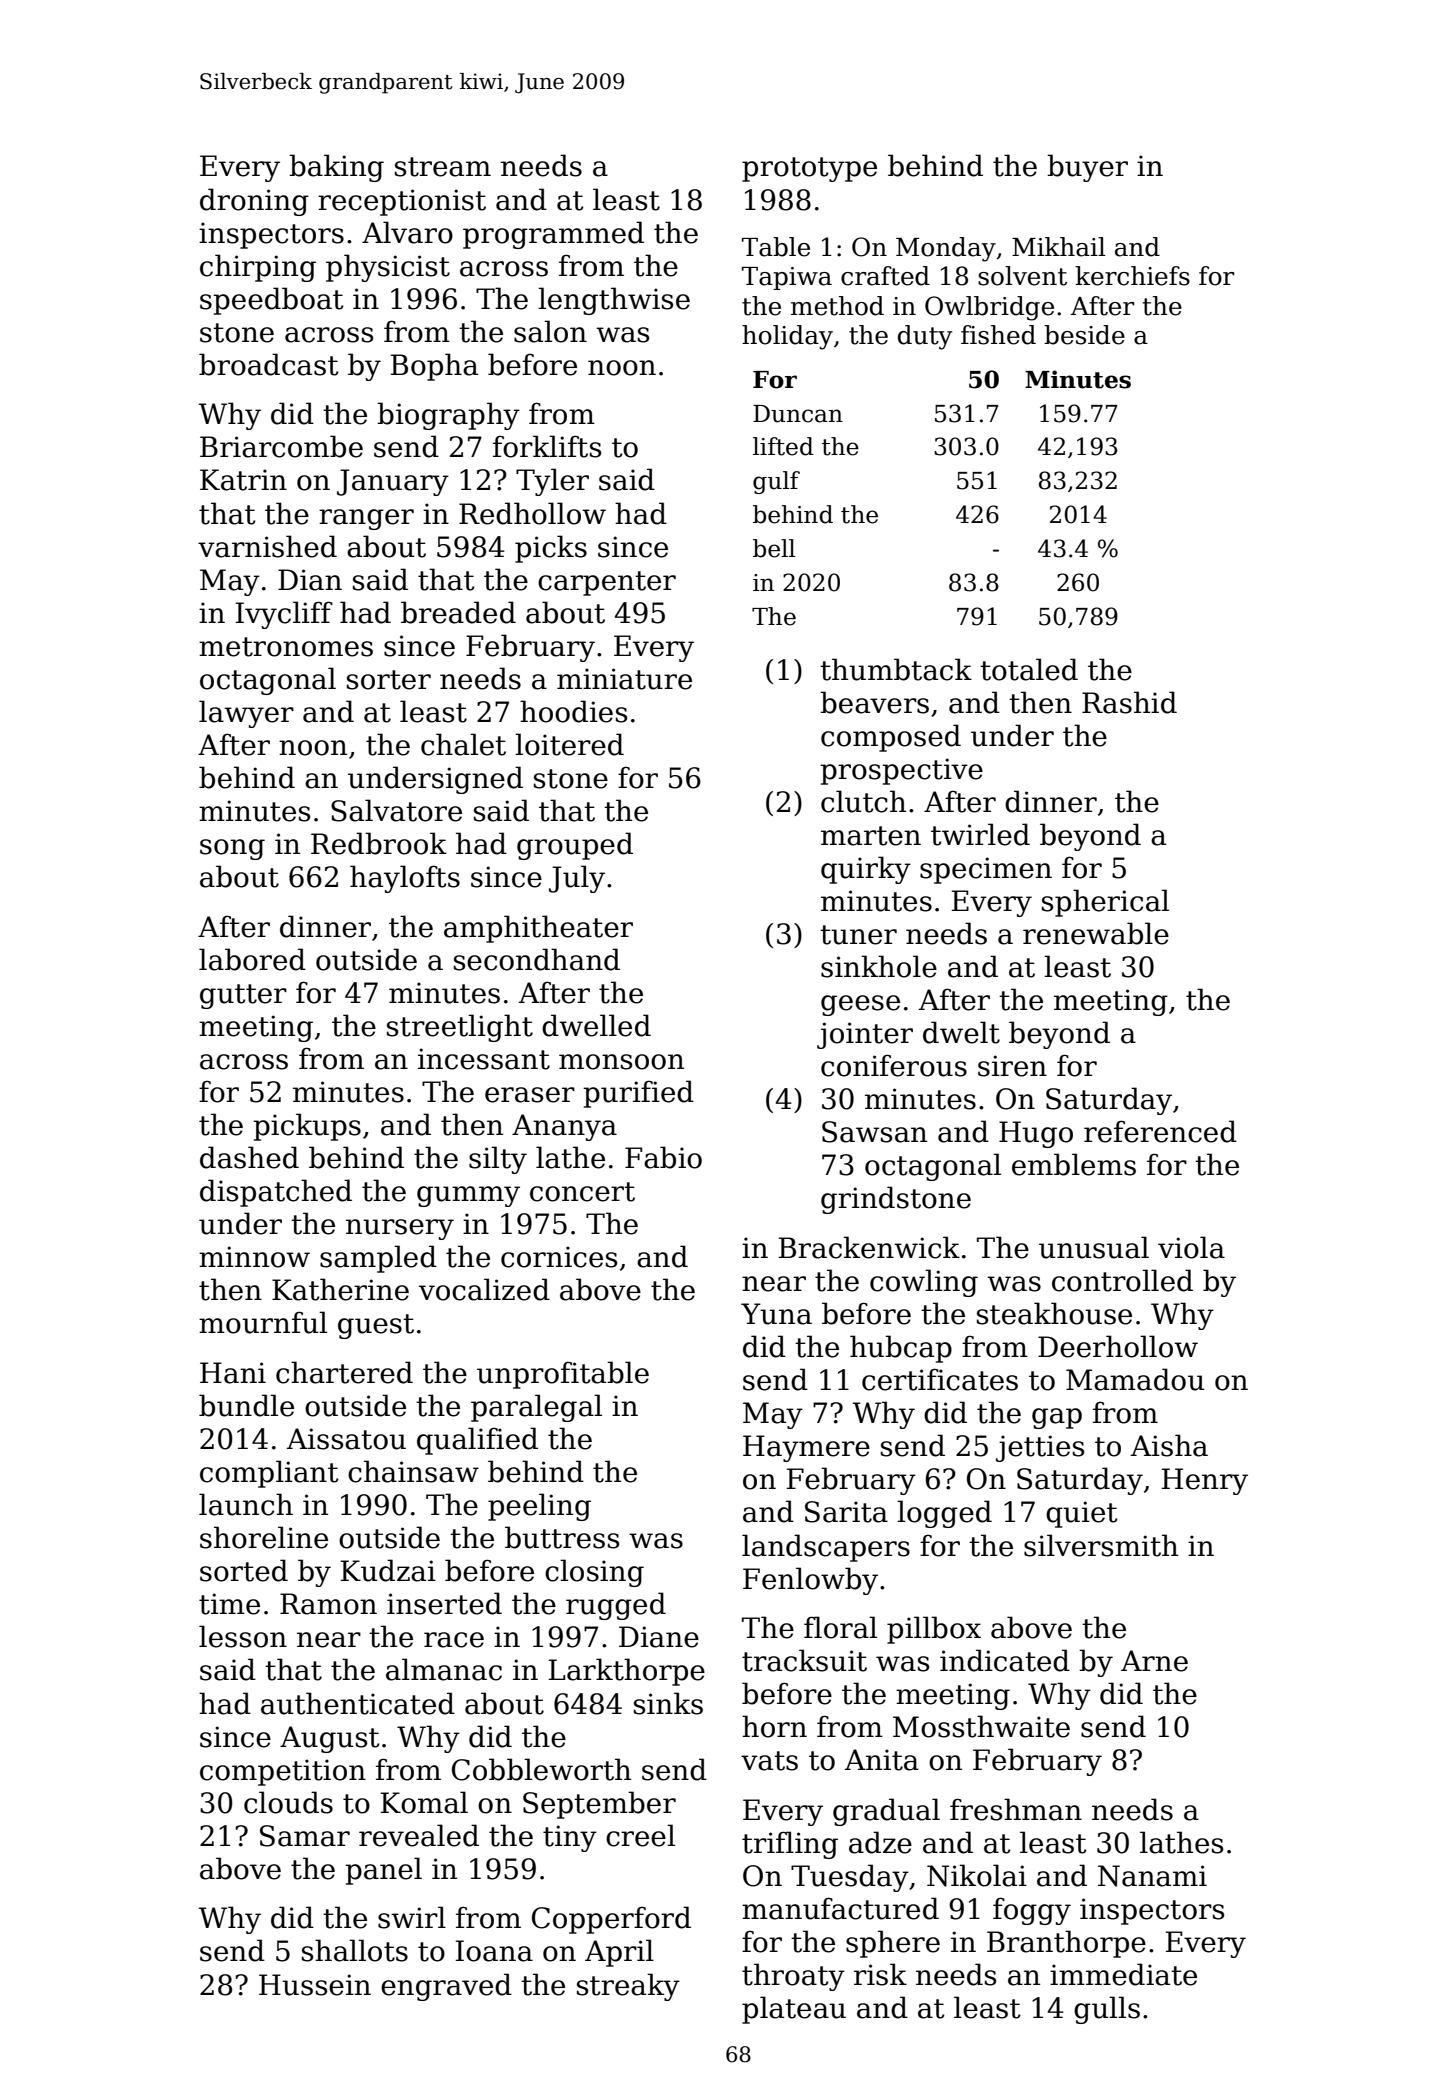 Image resolution: width=1450 pixels, height=2100 pixels. Describe the element at coordinates (790, 1845) in the page. I see `trifling` at that location.
